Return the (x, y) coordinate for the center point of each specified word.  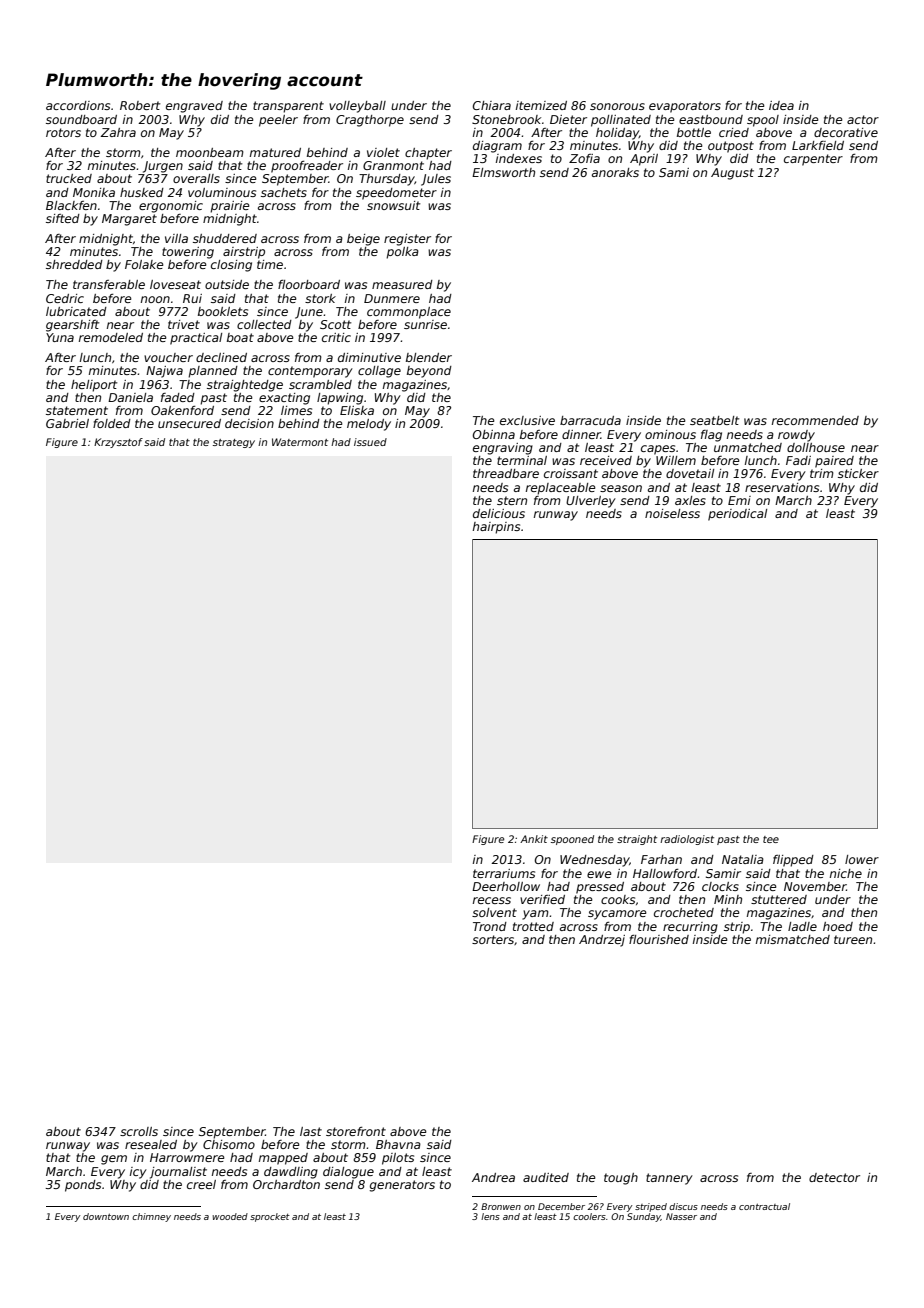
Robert (140, 105)
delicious (499, 513)
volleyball (357, 107)
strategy (234, 443)
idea (781, 105)
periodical (737, 515)
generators (402, 1186)
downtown (106, 1216)
